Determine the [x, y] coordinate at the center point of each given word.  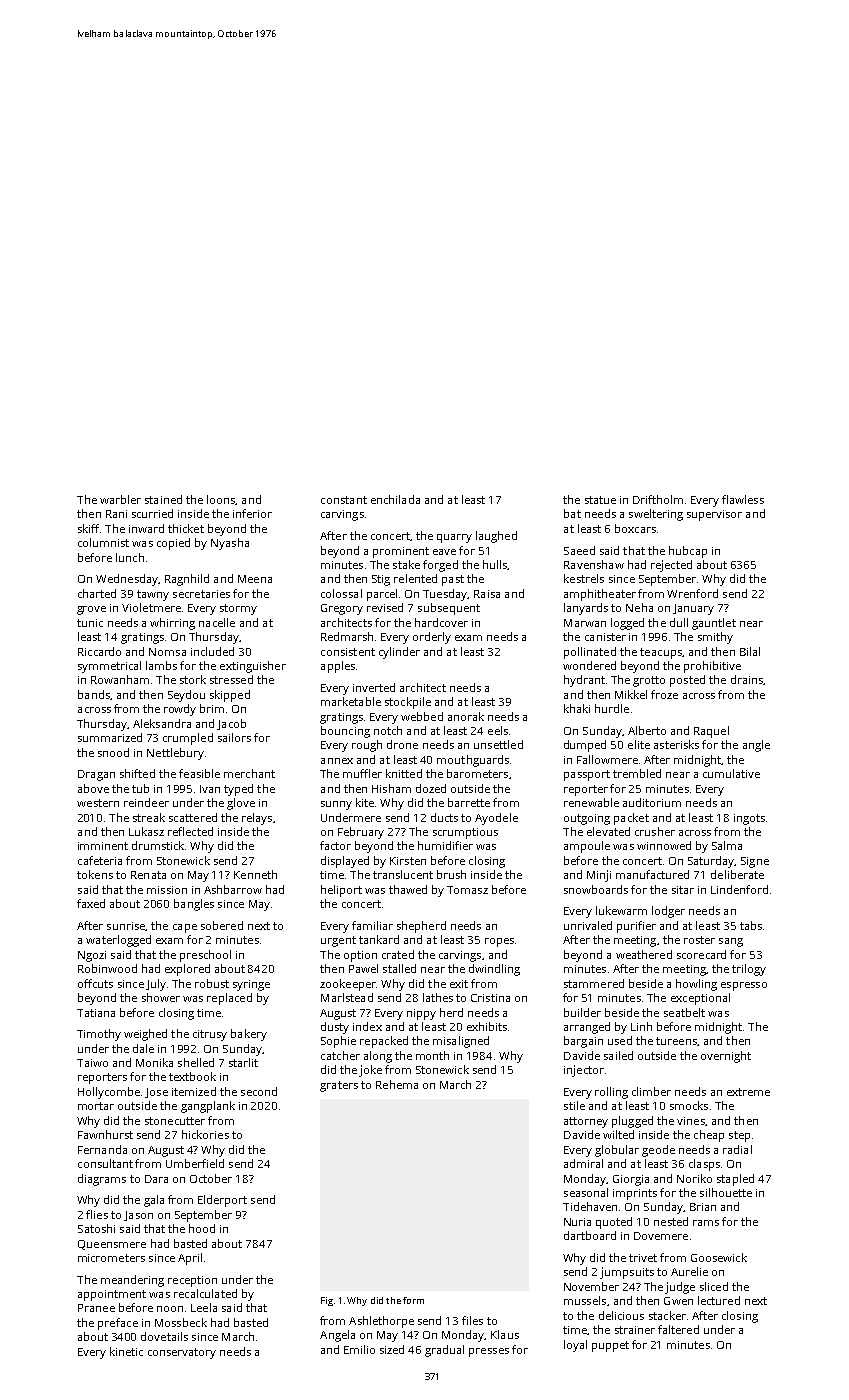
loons [221, 499]
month [432, 1055]
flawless [743, 499]
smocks [689, 1105]
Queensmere [112, 1245]
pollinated [590, 653]
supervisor [714, 515]
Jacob [231, 724]
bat [572, 513]
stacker [667, 1315]
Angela [337, 1336]
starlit [243, 1062]
